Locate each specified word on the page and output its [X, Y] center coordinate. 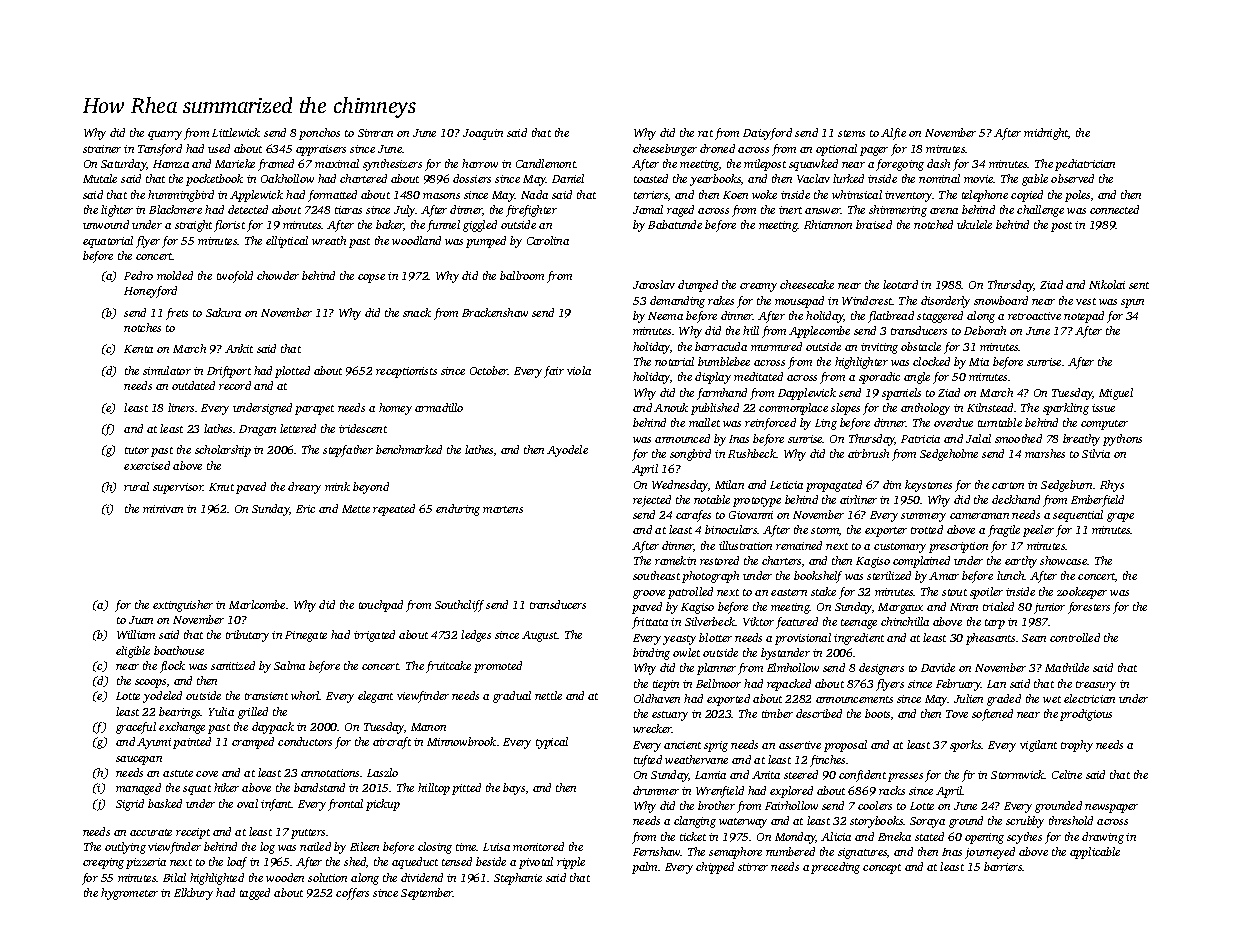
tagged [255, 894]
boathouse [179, 650]
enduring [458, 510]
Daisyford [767, 134]
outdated [193, 385]
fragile [1004, 531]
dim [892, 484]
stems [851, 133]
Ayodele [567, 451]
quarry [165, 135]
